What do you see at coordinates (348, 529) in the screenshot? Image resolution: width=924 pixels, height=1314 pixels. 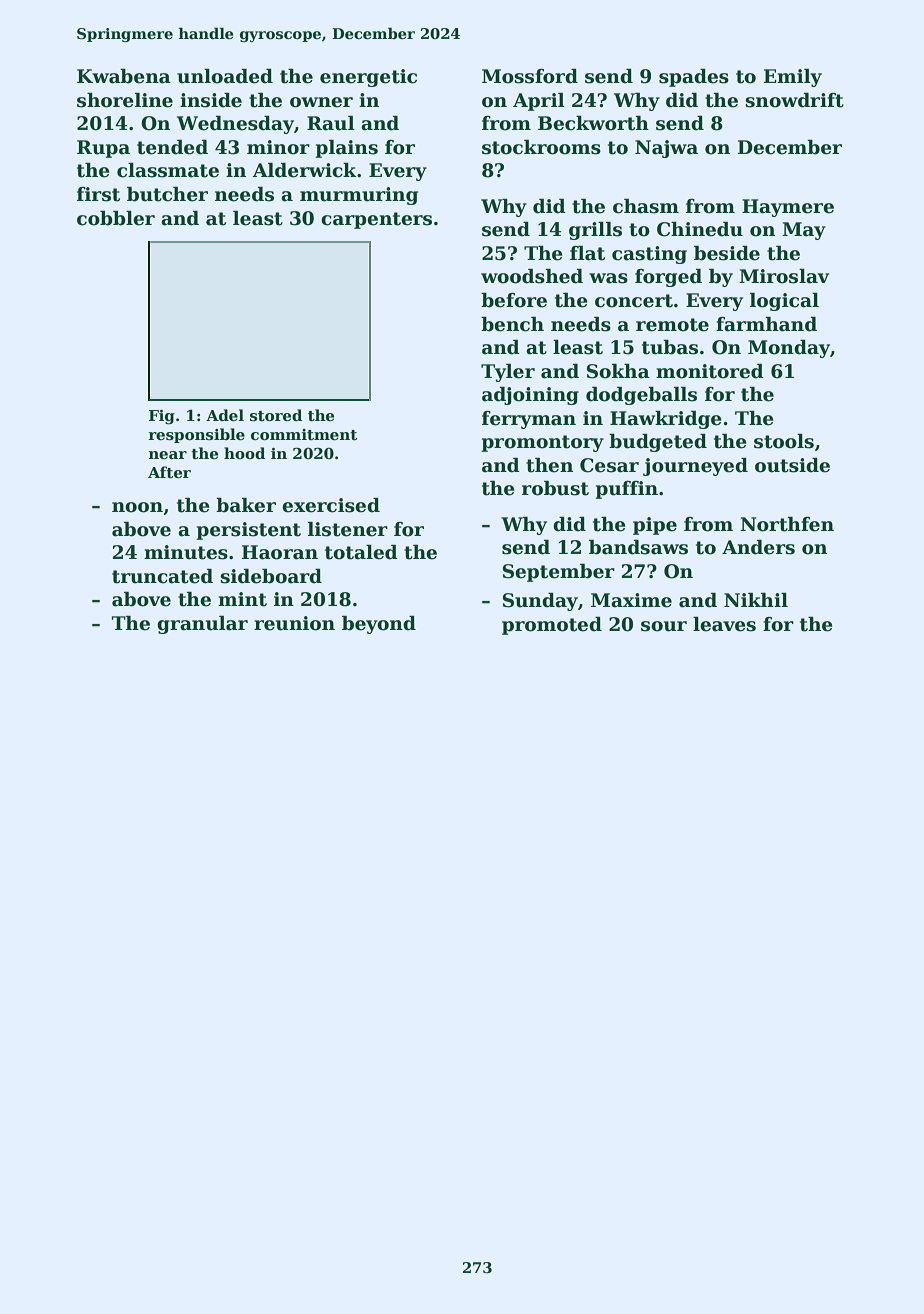 I see `listener` at bounding box center [348, 529].
